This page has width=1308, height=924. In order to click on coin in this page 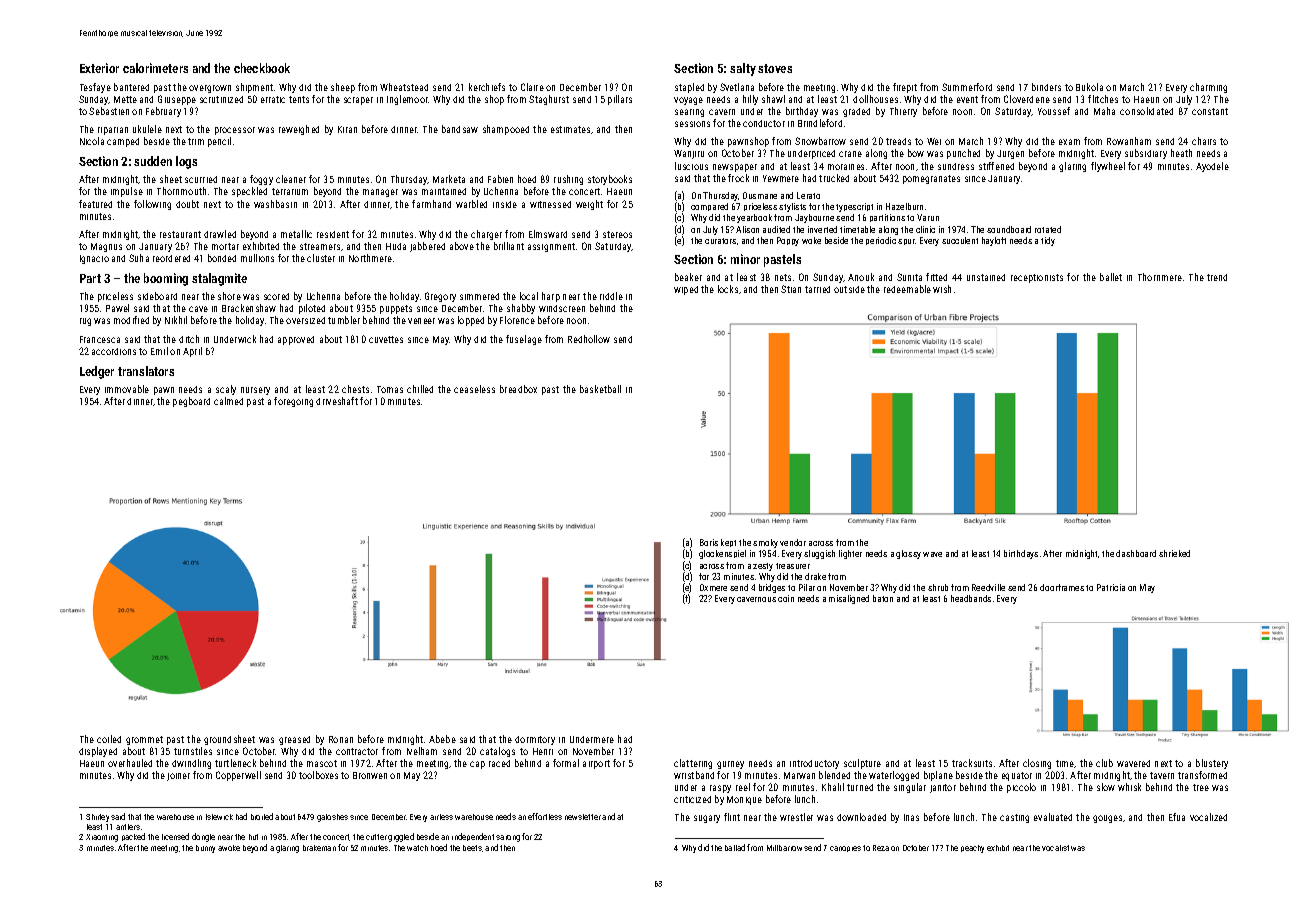, I will do `click(786, 598)`.
